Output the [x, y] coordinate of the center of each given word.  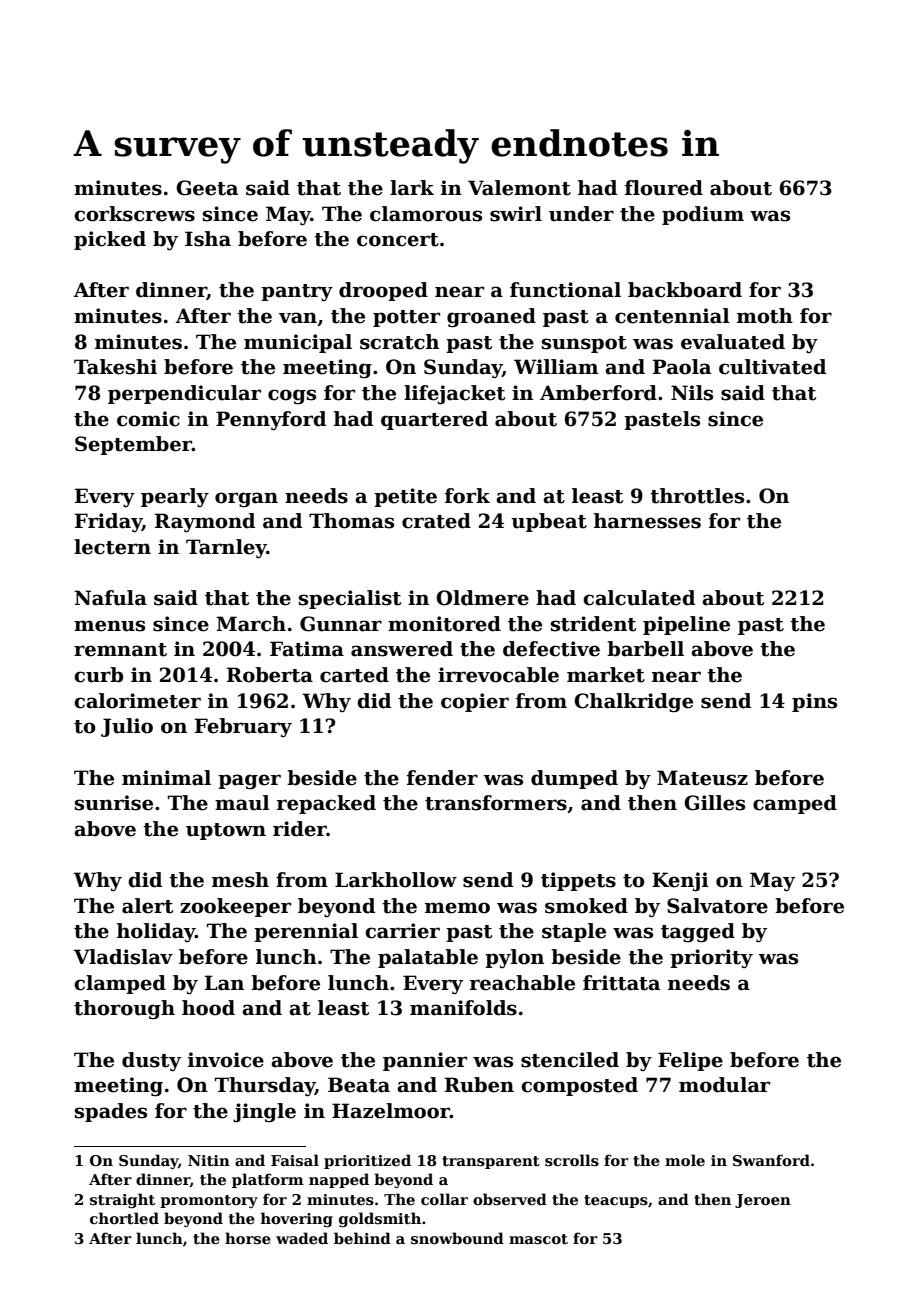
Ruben [479, 1085]
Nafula [111, 598]
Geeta [207, 188]
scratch [399, 342]
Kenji [680, 882]
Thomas [351, 521]
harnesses [647, 521]
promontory [209, 1201]
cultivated [772, 367]
